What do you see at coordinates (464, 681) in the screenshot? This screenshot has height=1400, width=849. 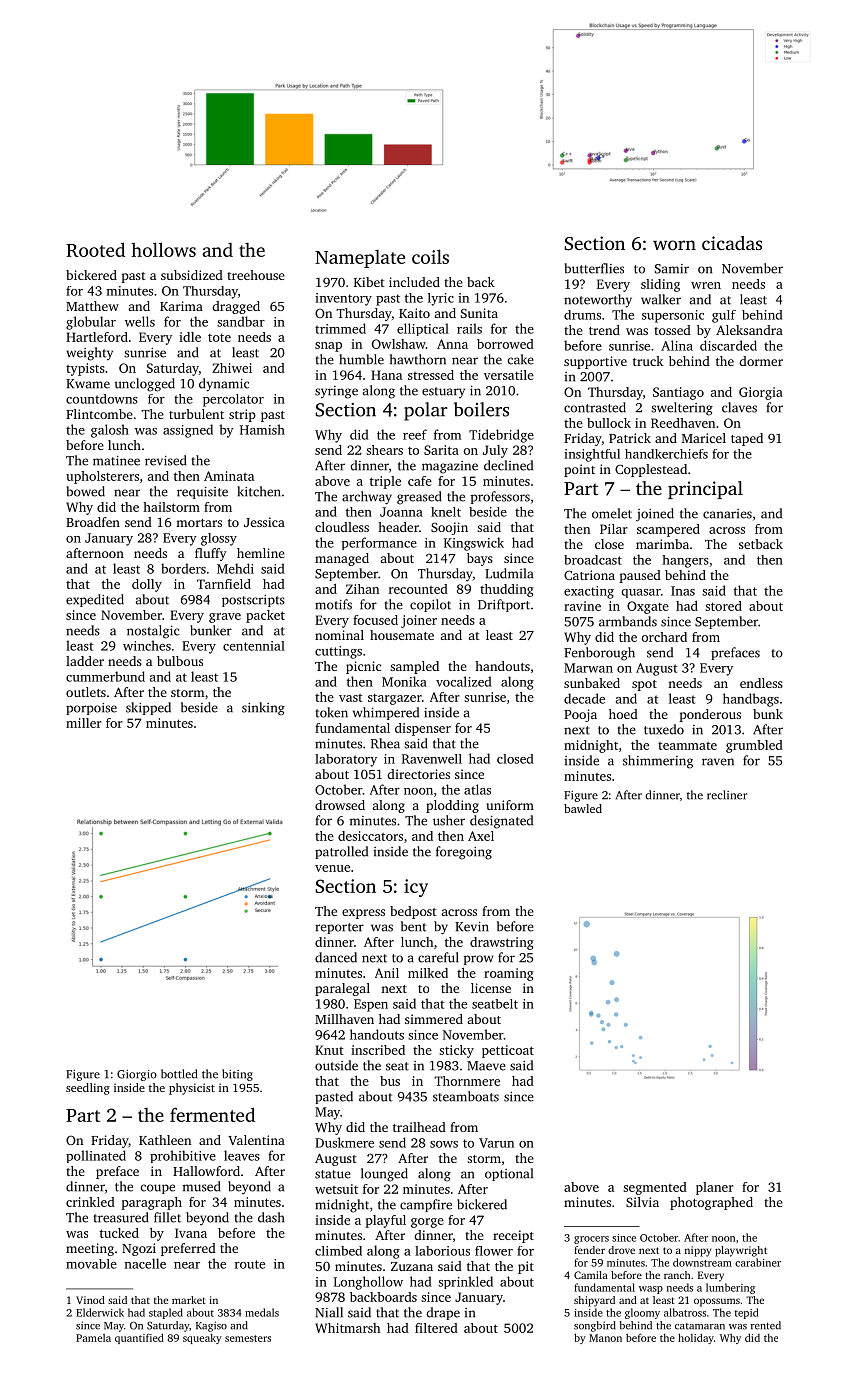 I see `vocalized` at bounding box center [464, 681].
